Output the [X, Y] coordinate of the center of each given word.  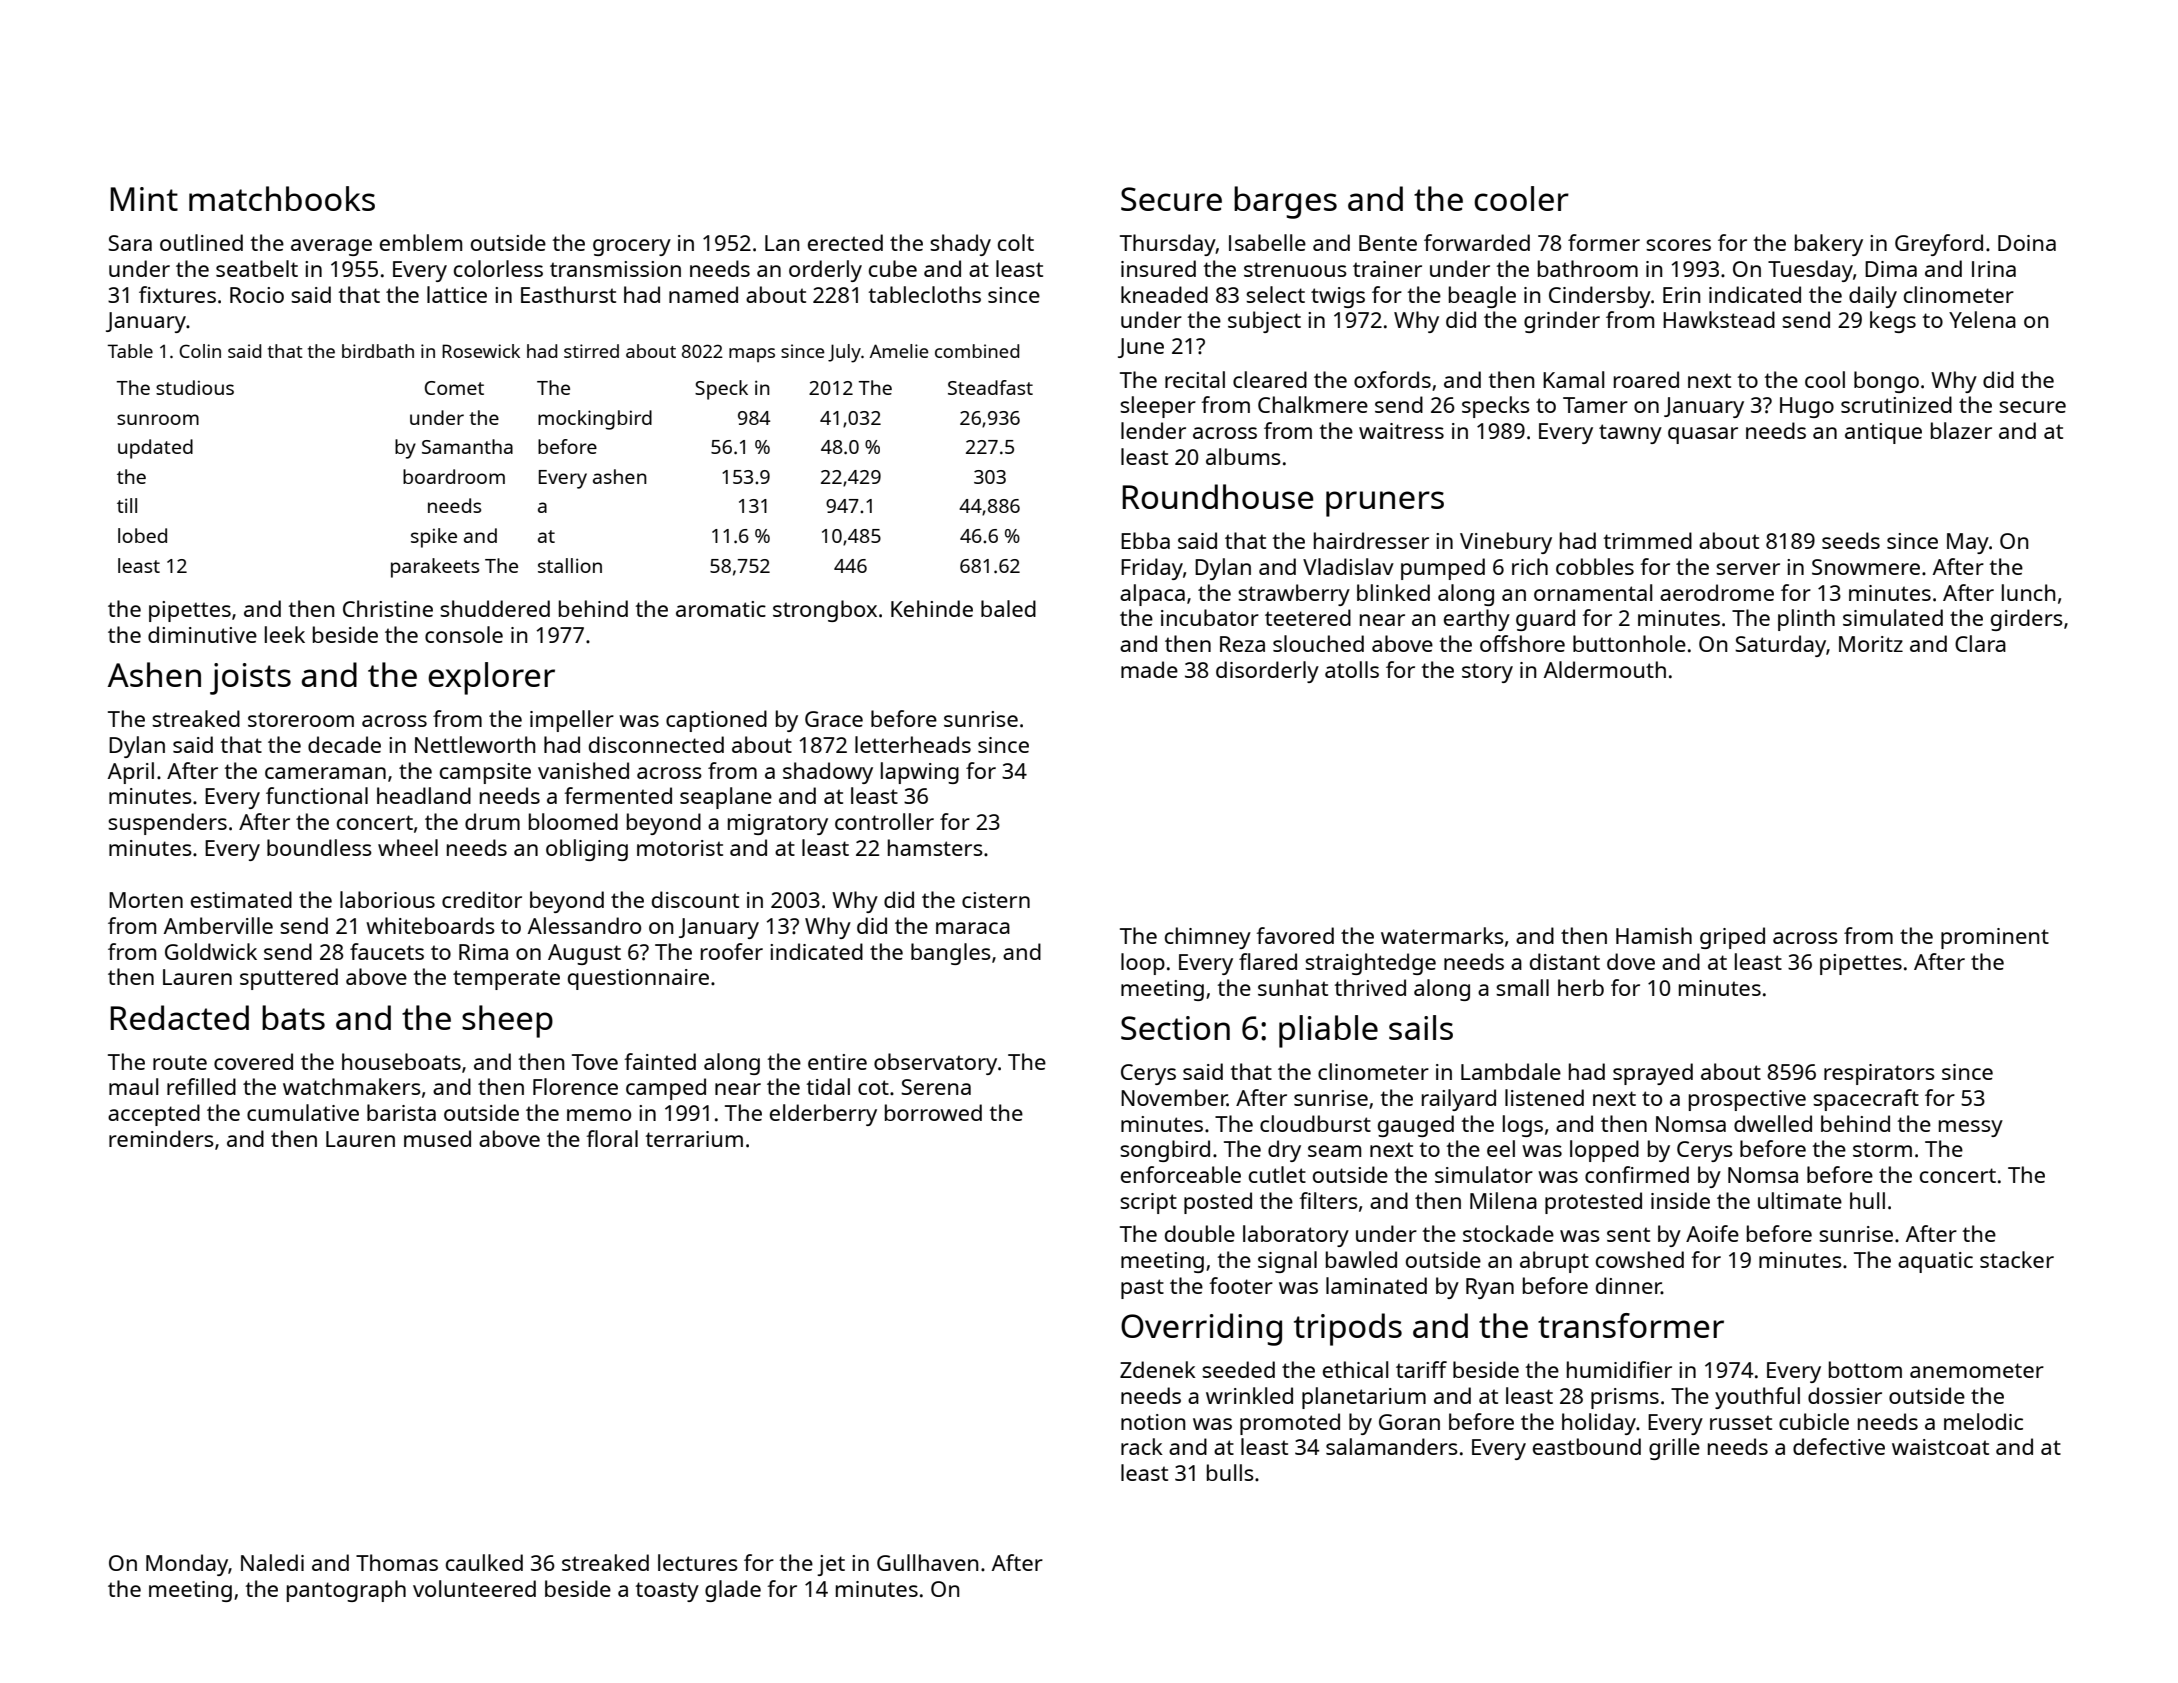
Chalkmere [1313, 404]
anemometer [1977, 1370]
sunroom [158, 419]
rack [1142, 1446]
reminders [161, 1138]
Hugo [1807, 407]
